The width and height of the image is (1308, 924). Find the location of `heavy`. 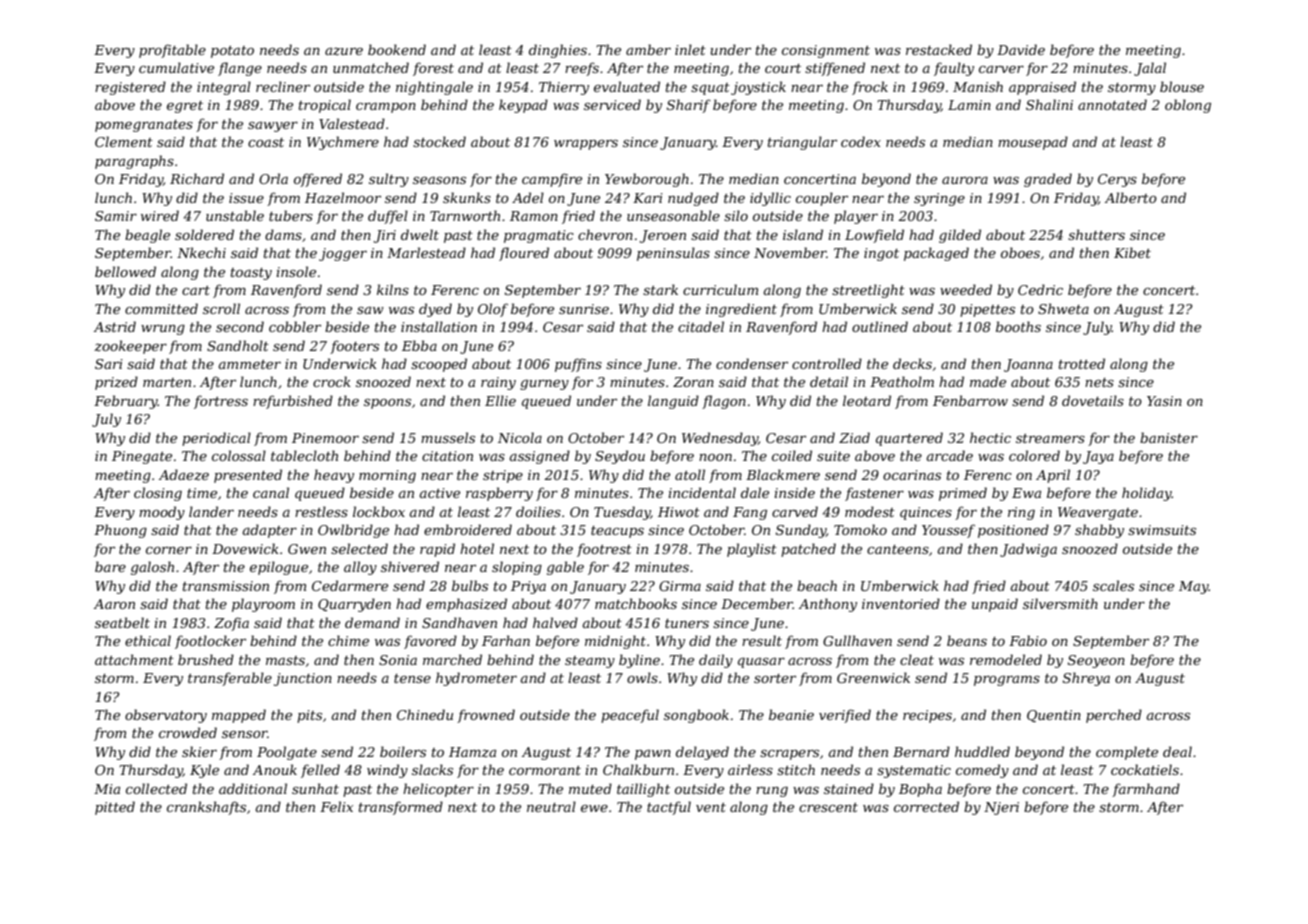

heavy is located at coordinates (334, 476).
